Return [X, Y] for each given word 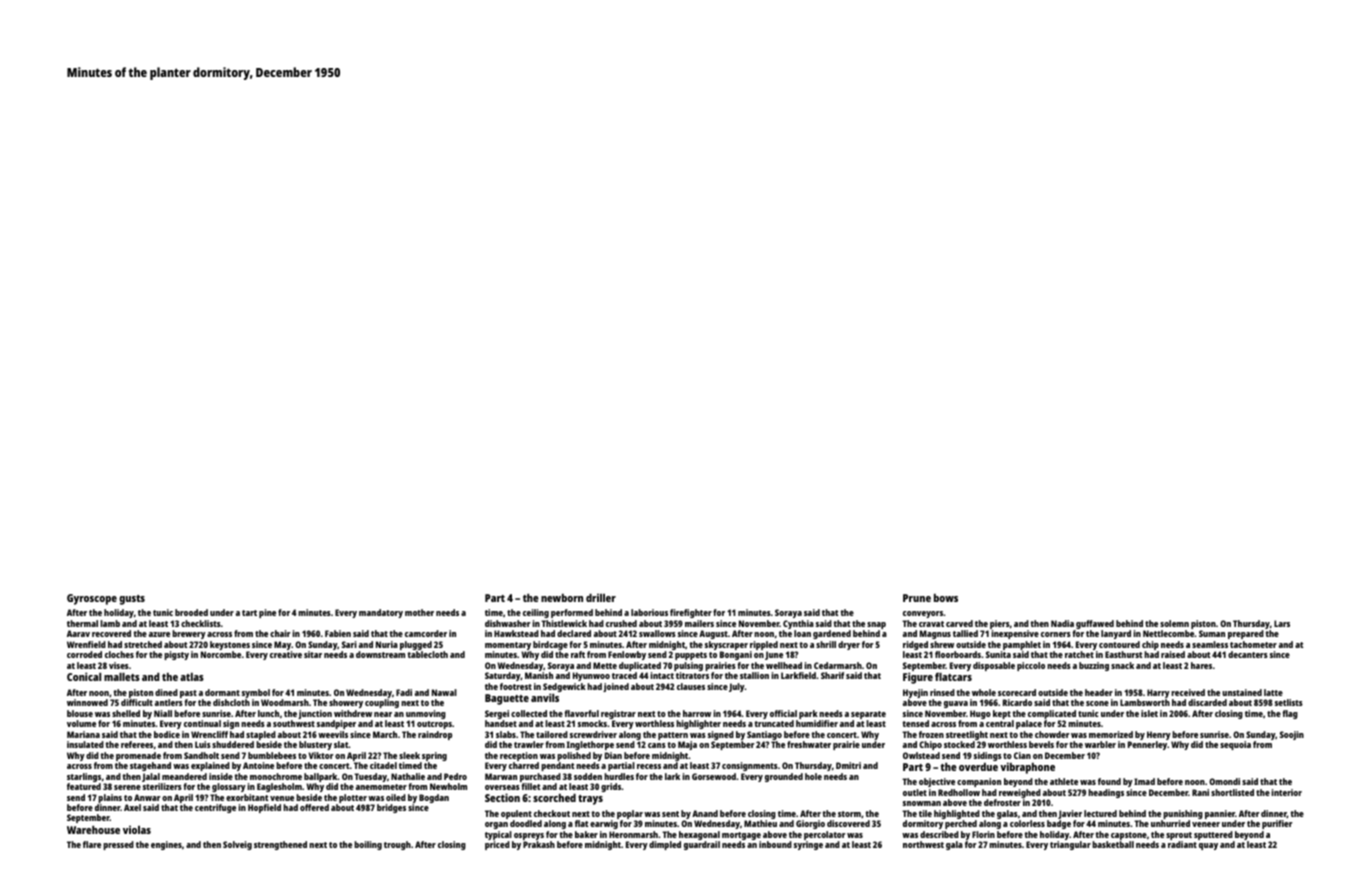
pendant [557, 766]
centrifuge [215, 808]
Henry [1159, 735]
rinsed [942, 692]
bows [946, 598]
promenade [138, 756]
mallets [122, 677]
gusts [132, 600]
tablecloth [428, 654]
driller [601, 598]
